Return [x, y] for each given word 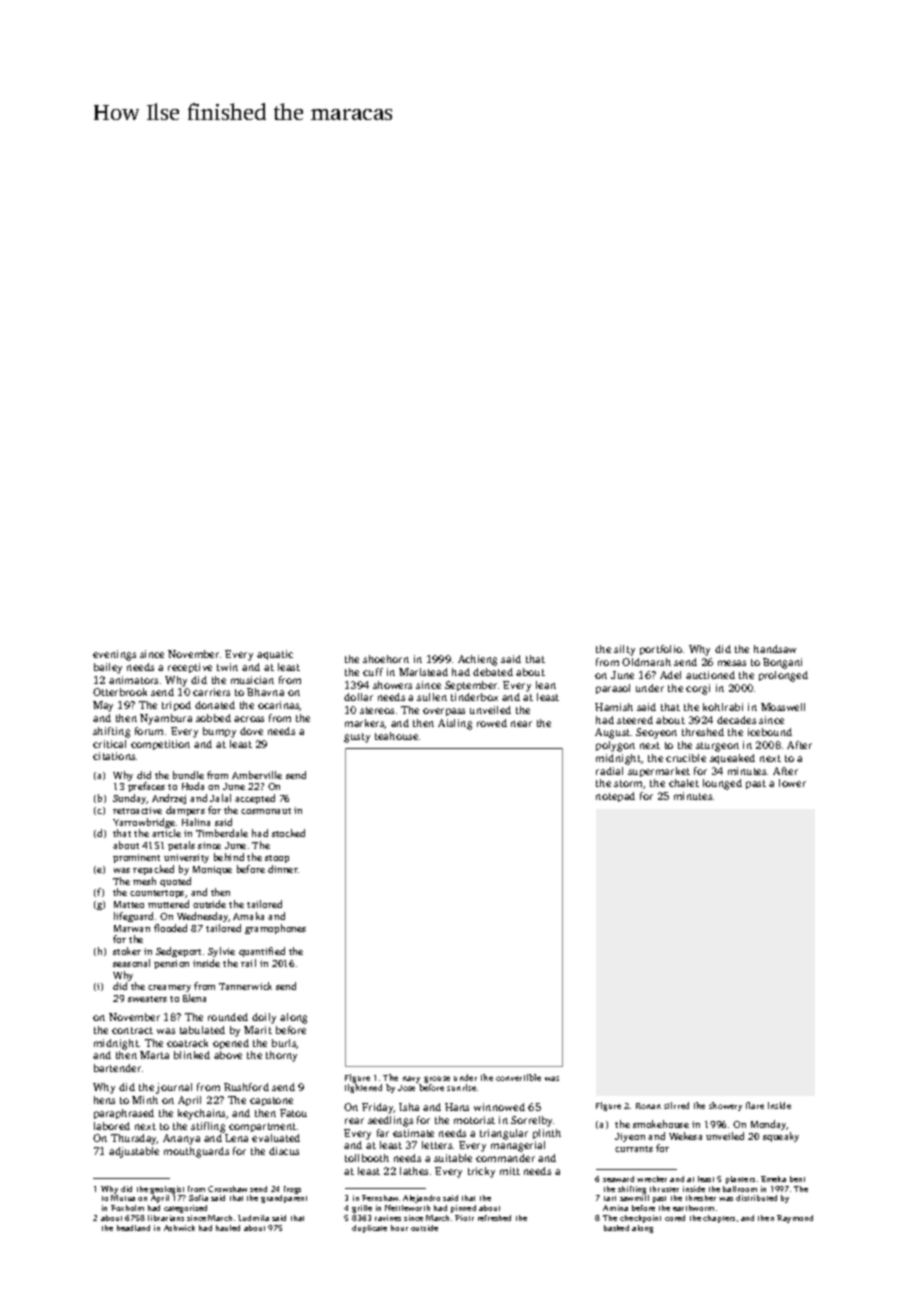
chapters [719, 1219]
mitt [510, 1171]
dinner [283, 869]
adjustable [134, 1152]
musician [252, 680]
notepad [615, 797]
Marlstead [423, 672]
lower [792, 783]
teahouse [396, 736]
